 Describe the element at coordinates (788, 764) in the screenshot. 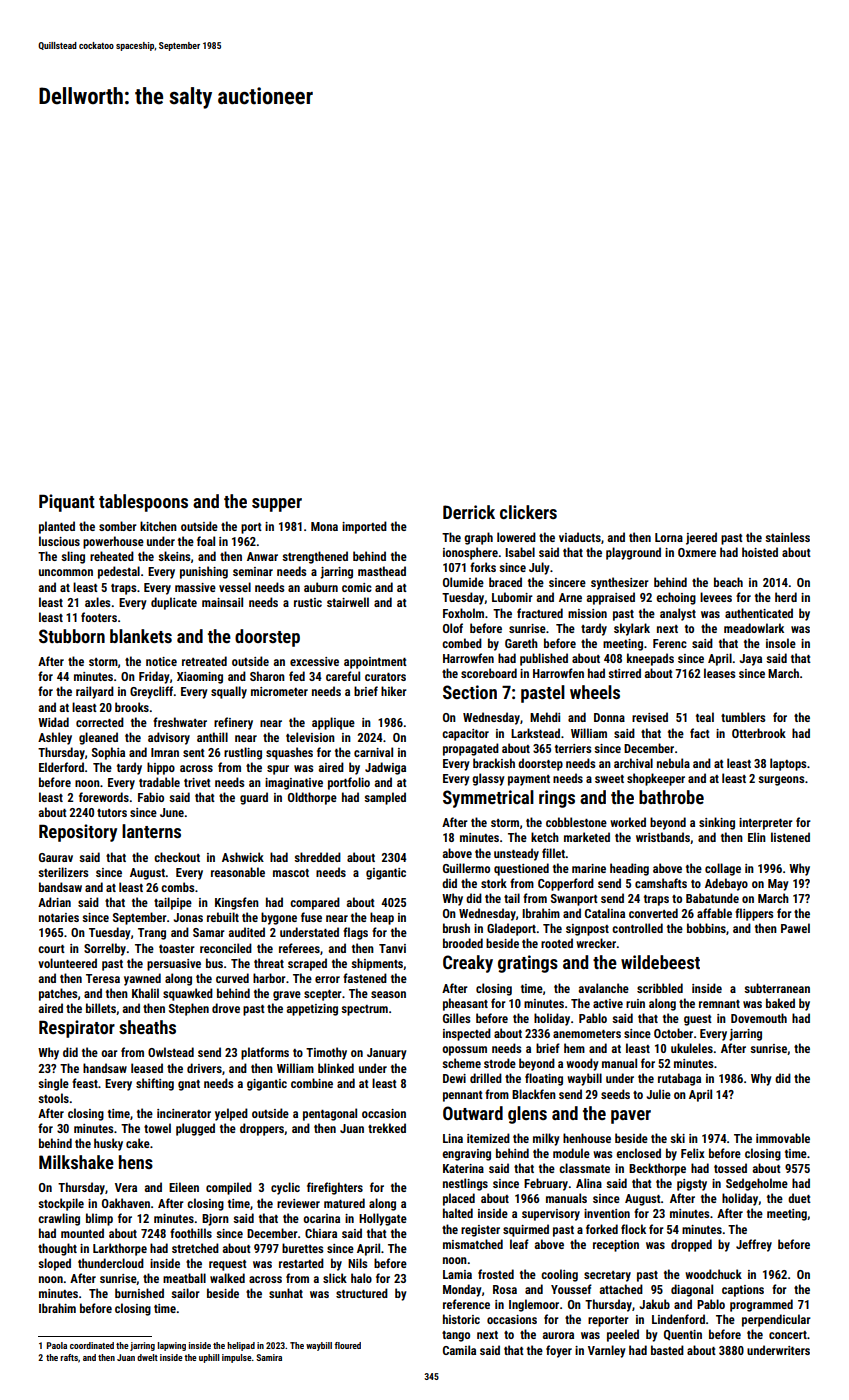

I see `laptops` at that location.
